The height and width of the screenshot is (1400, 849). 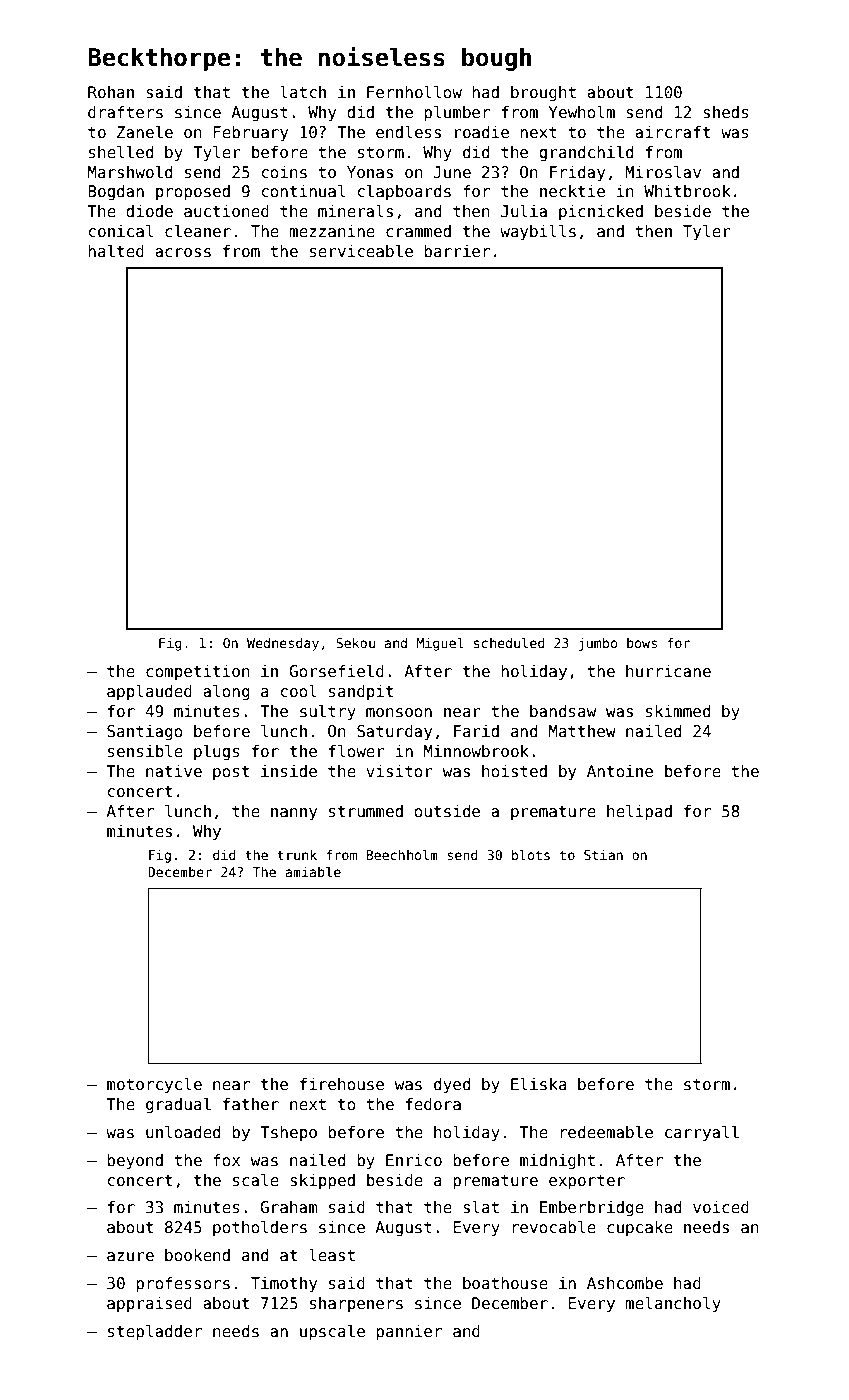 I want to click on beyond, so click(x=135, y=1161).
